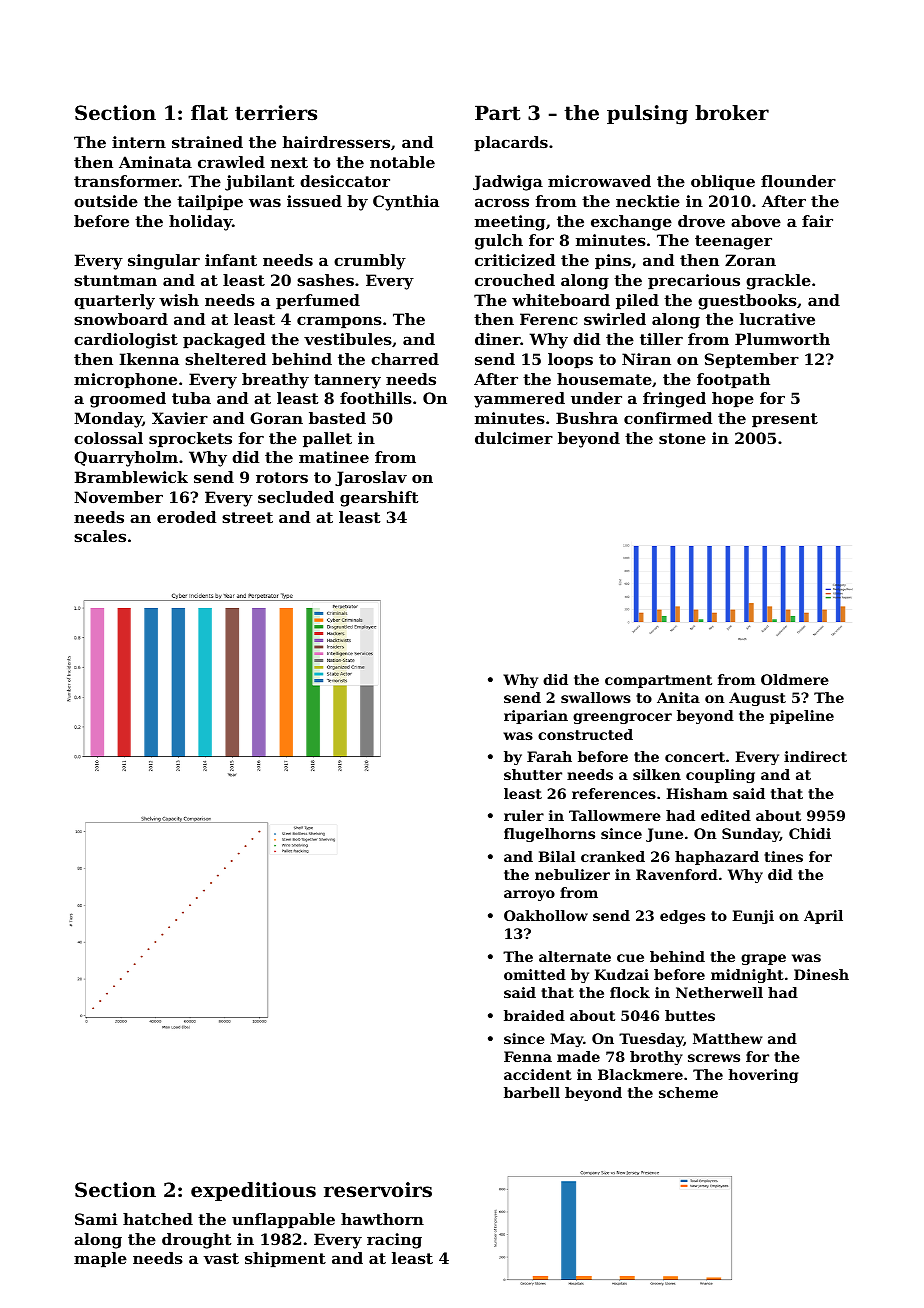 This document has height=1308, width=924. What do you see at coordinates (815, 756) in the document?
I see `indirect` at bounding box center [815, 756].
